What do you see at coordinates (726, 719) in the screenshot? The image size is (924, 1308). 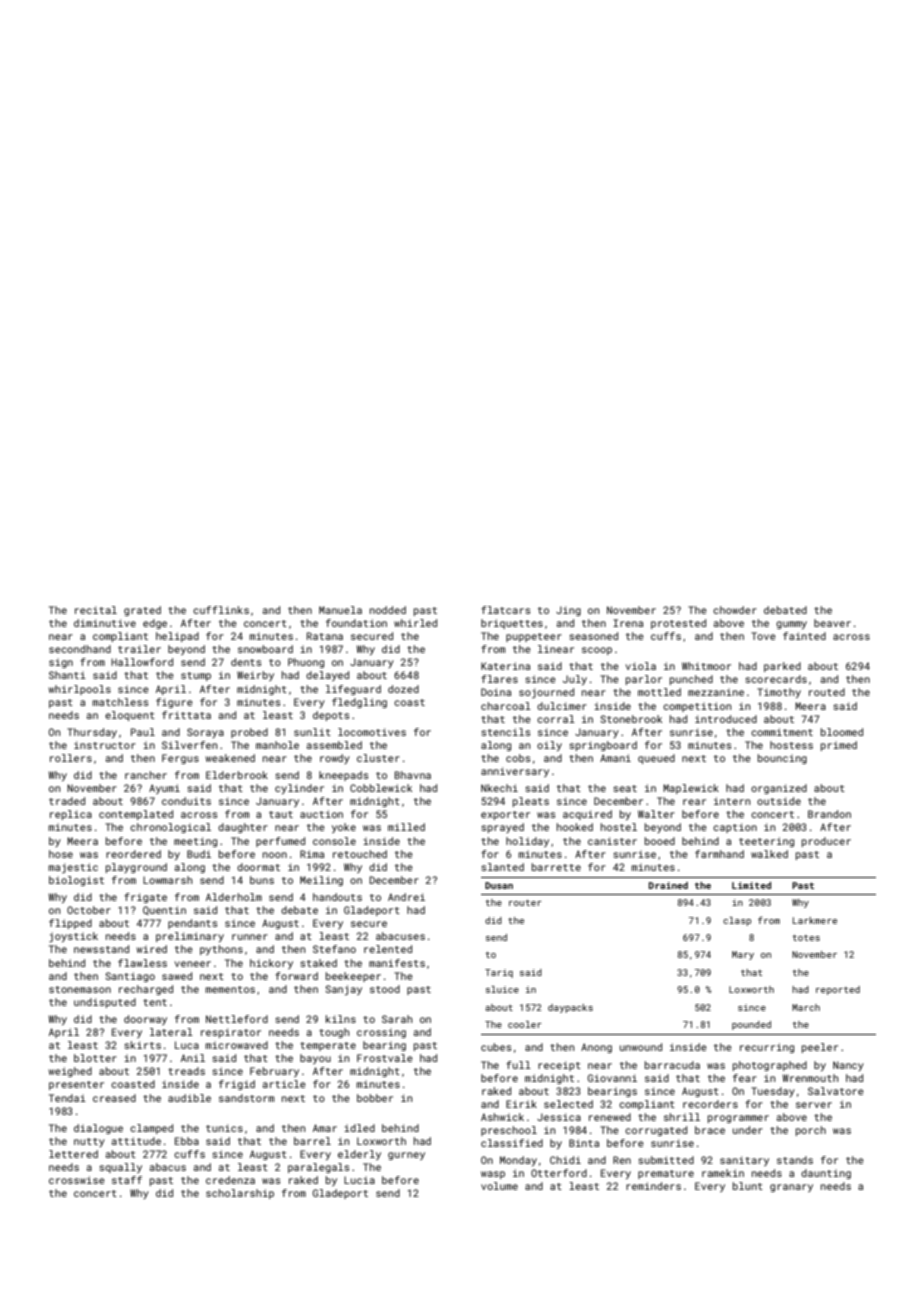 I see `introduced` at bounding box center [726, 719].
